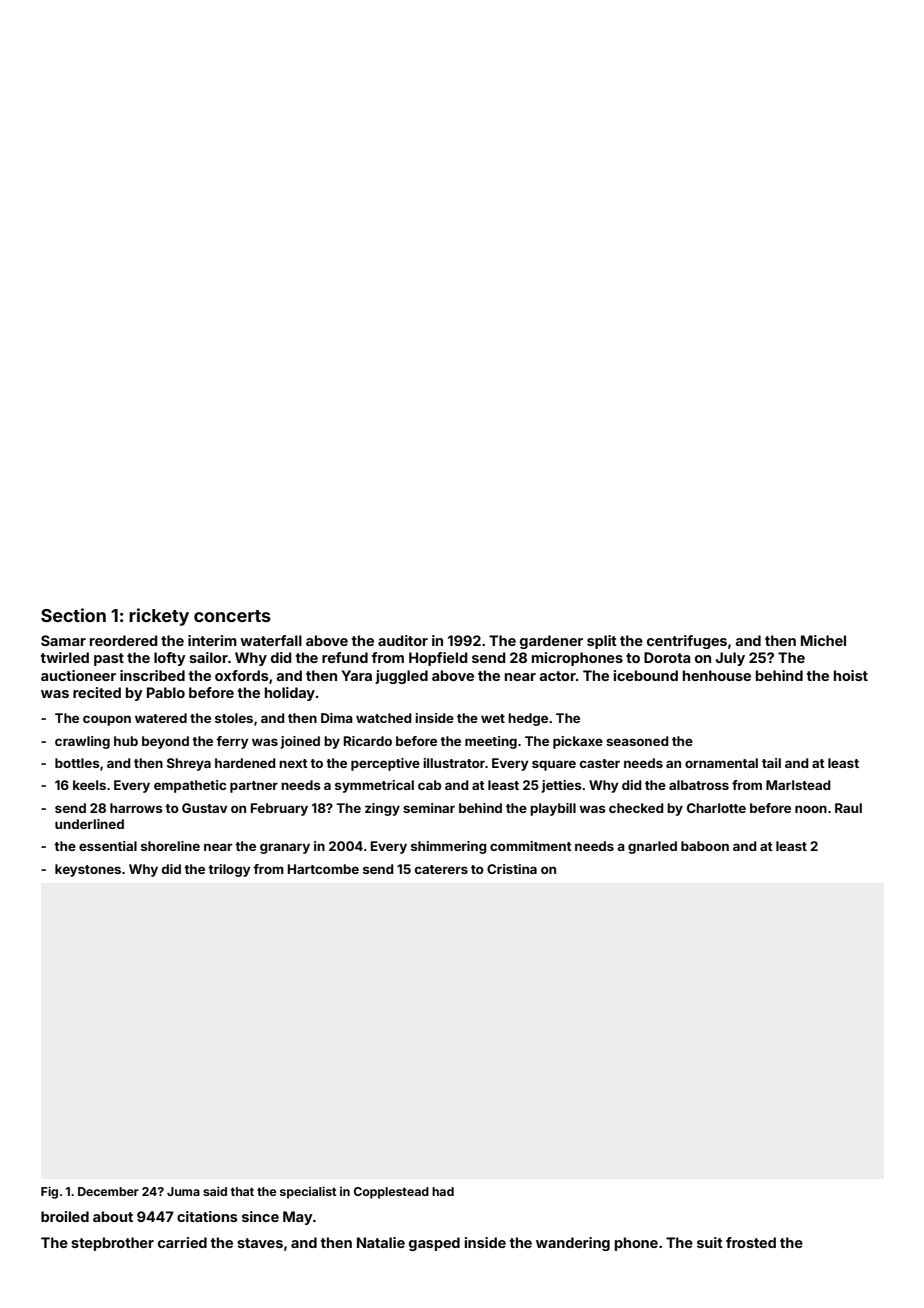 This screenshot has height=1308, width=924. I want to click on Cristina, so click(512, 869).
